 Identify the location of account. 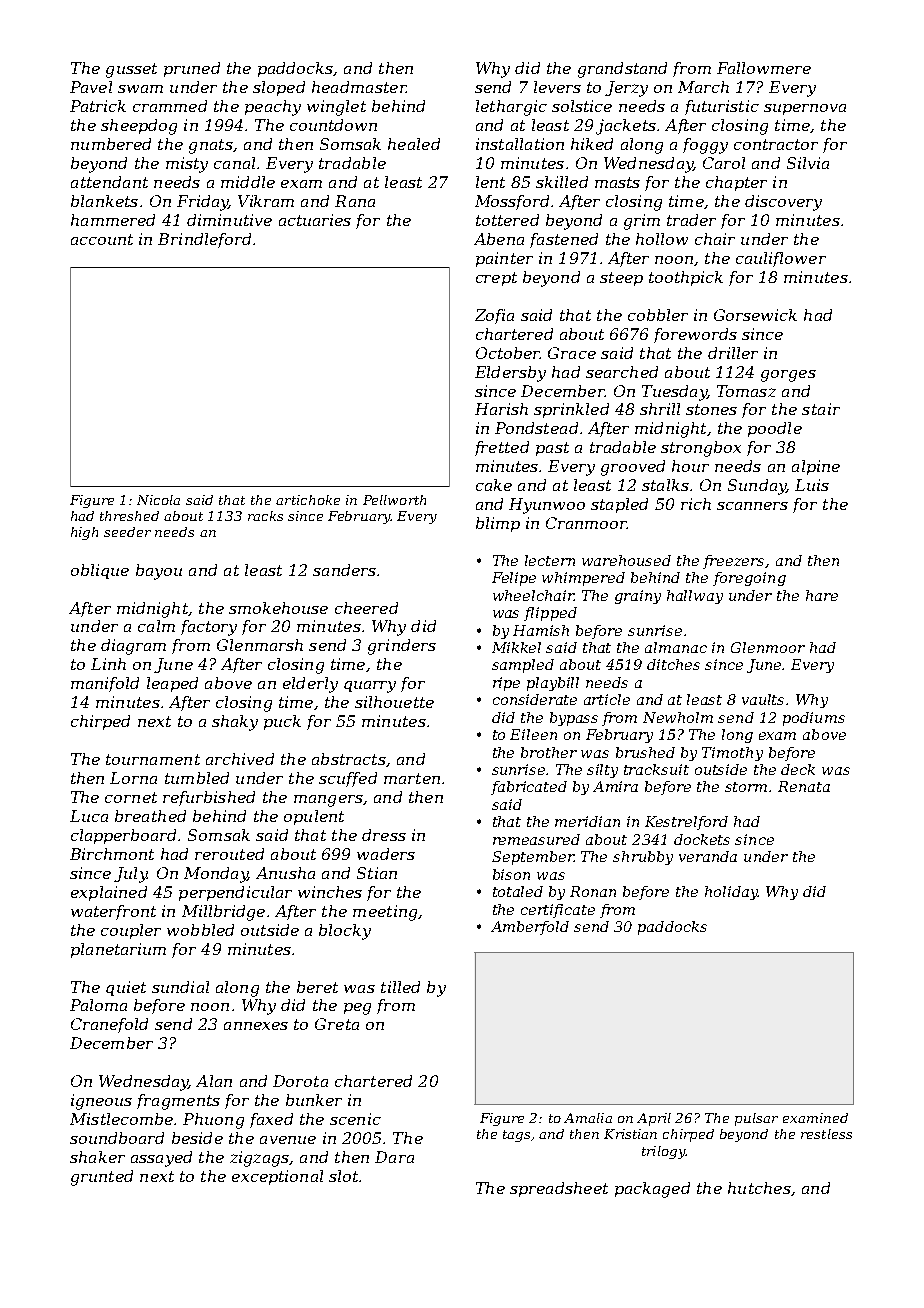
(102, 239).
